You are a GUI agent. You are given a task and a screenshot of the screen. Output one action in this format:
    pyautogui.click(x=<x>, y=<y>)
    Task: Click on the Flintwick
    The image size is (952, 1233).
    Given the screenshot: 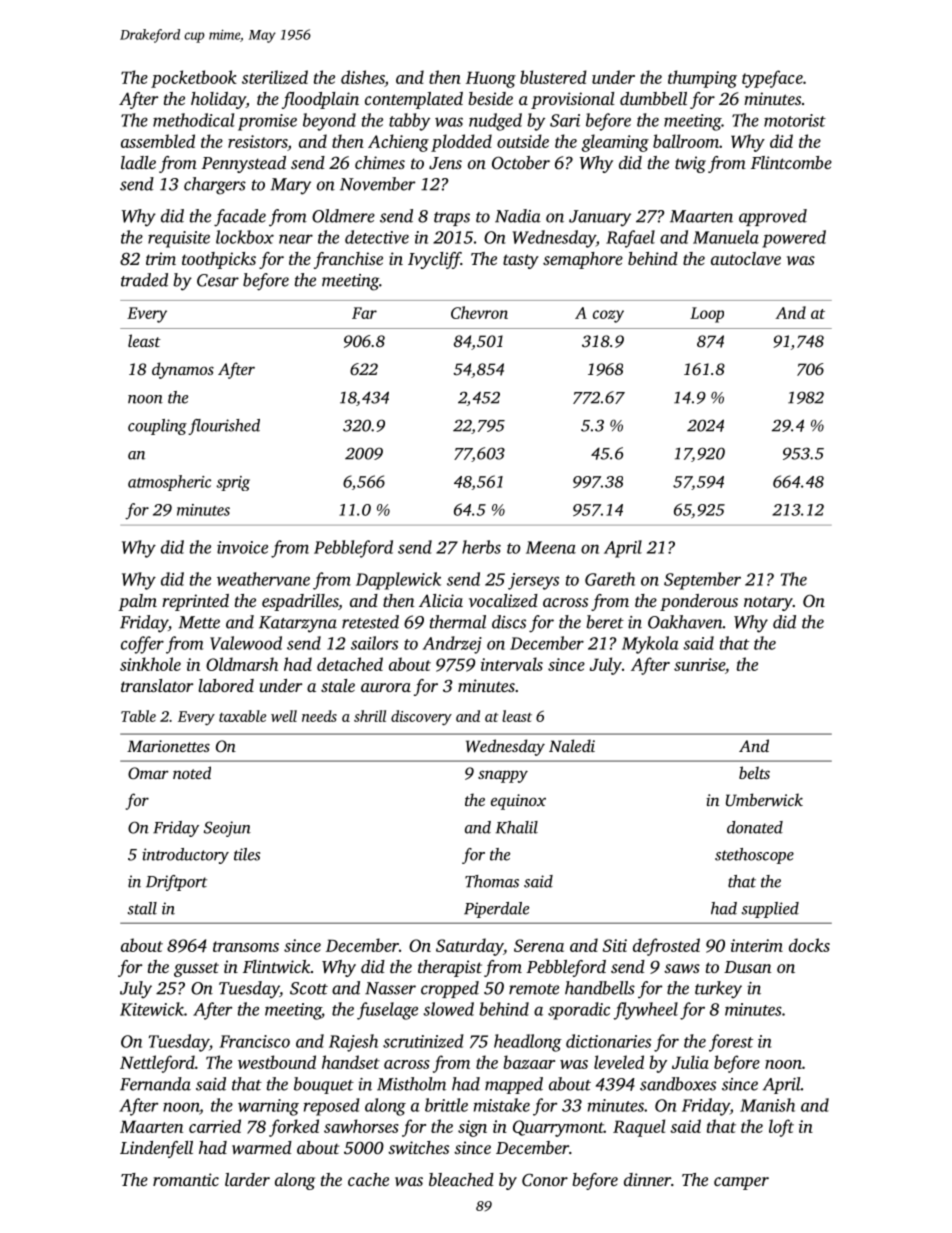 What is the action you would take?
    pyautogui.click(x=277, y=966)
